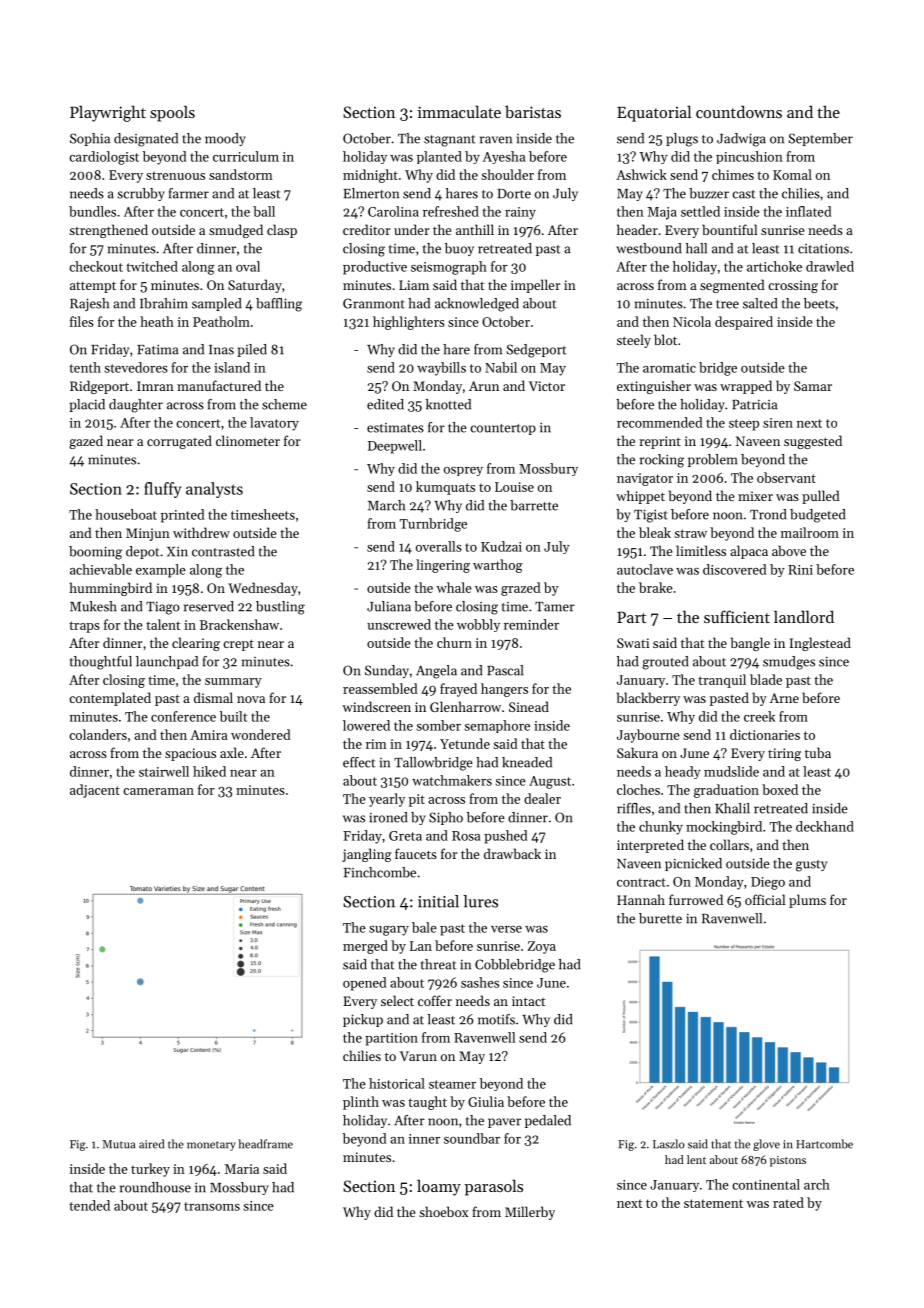 The height and width of the image is (1308, 924). Describe the element at coordinates (443, 1211) in the image. I see `shoebox` at that location.
